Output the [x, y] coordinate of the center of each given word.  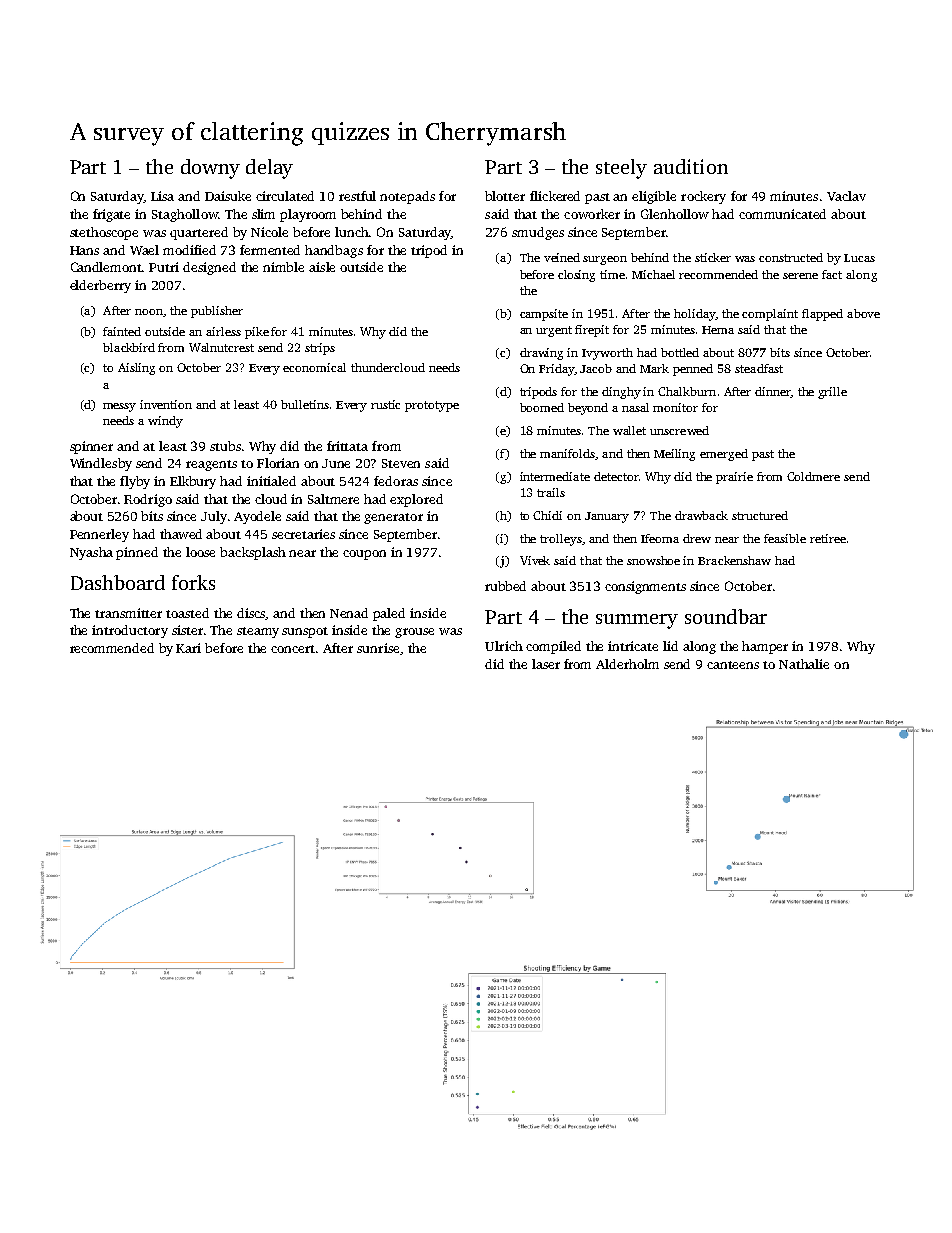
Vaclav [846, 196]
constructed [791, 257]
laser [546, 664]
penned [693, 370]
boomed [542, 407]
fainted [122, 331]
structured [760, 515]
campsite [544, 315]
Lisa [162, 196]
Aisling [136, 369]
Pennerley [99, 535]
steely [621, 169]
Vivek [535, 560]
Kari [188, 648]
